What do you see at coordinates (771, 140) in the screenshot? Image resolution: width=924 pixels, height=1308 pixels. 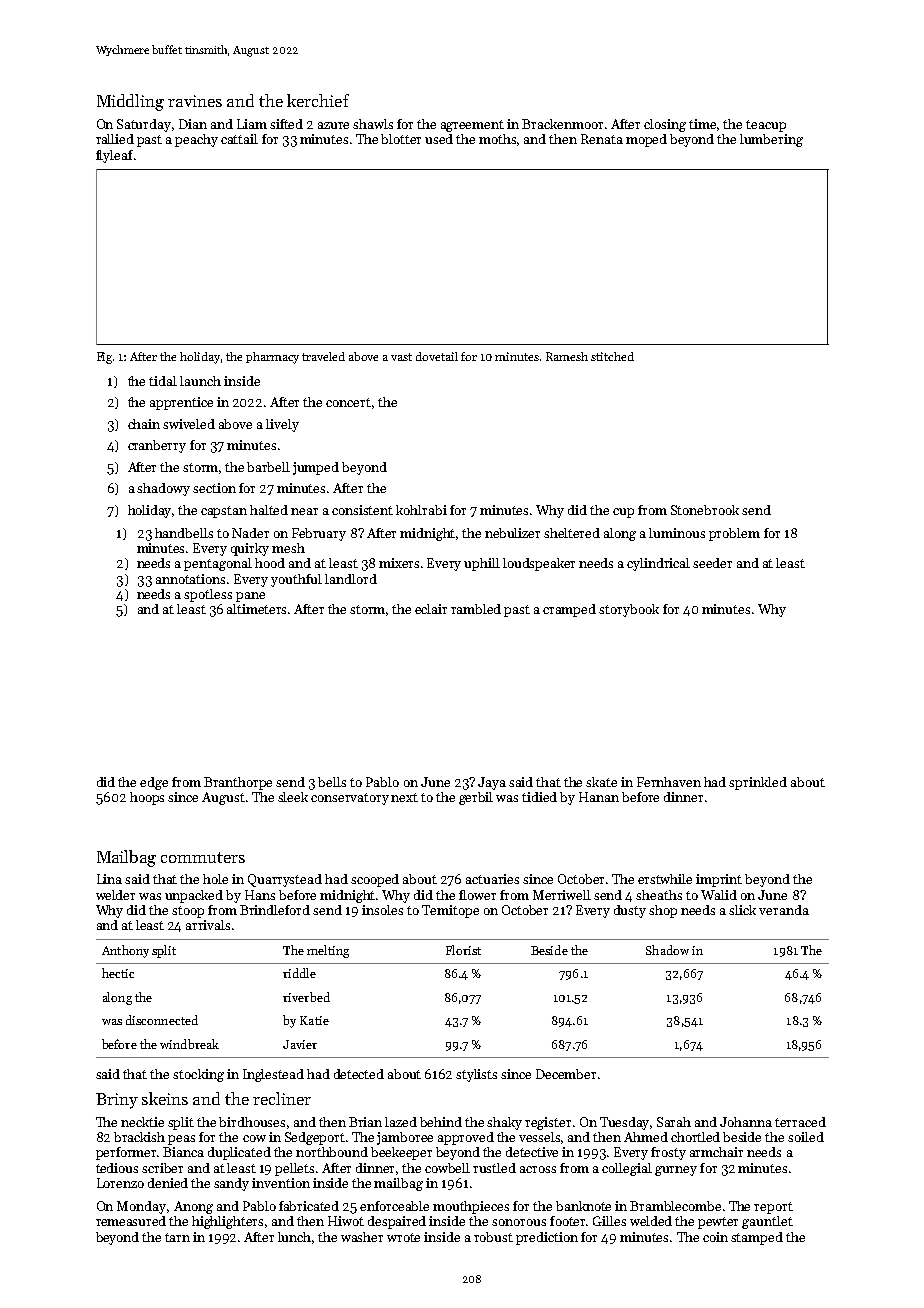 I see `lumbering` at bounding box center [771, 140].
